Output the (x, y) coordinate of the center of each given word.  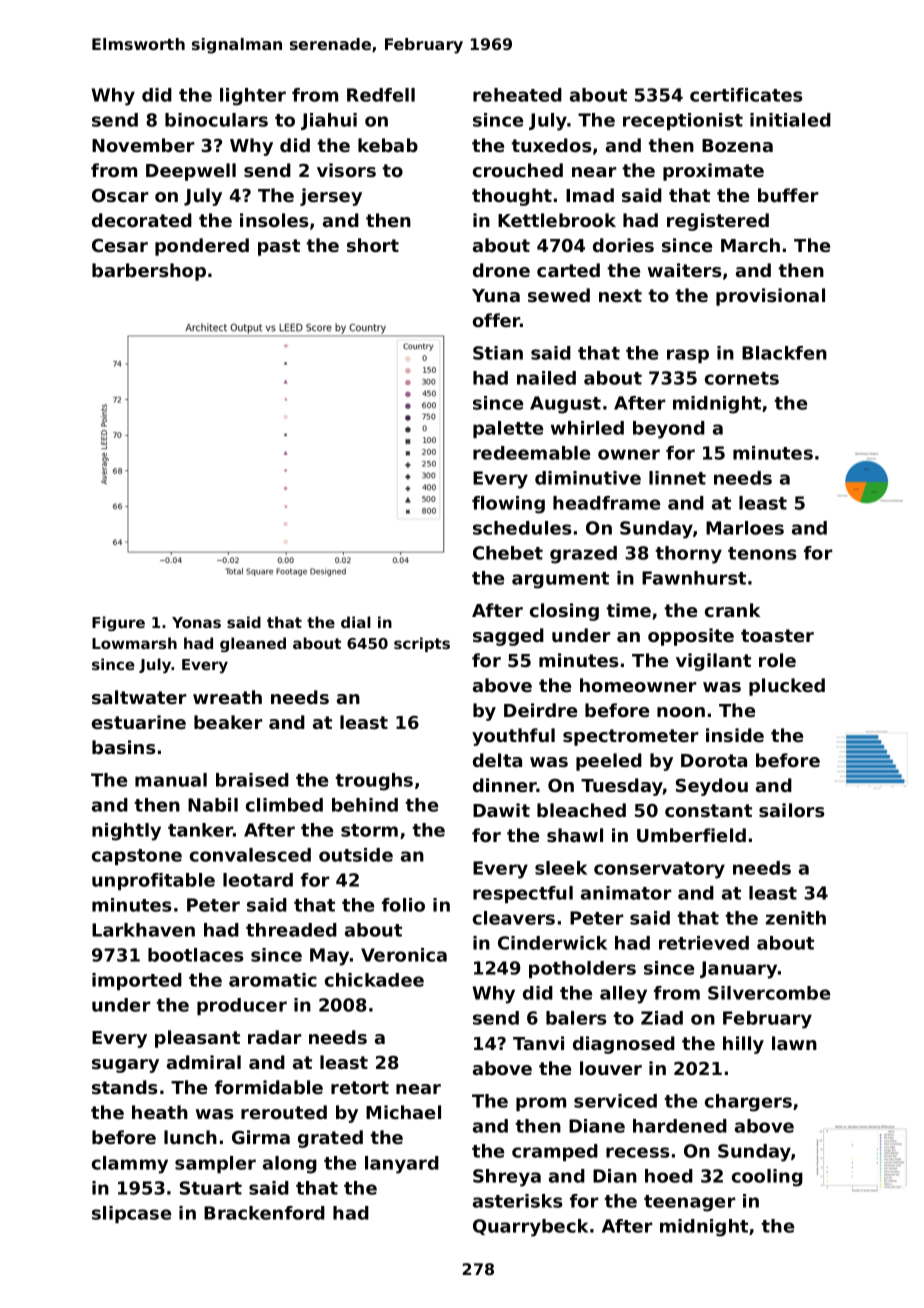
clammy (130, 1165)
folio (403, 905)
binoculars (216, 120)
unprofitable (153, 881)
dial (356, 622)
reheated (517, 95)
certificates (746, 95)
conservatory (659, 870)
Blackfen (784, 353)
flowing (508, 505)
